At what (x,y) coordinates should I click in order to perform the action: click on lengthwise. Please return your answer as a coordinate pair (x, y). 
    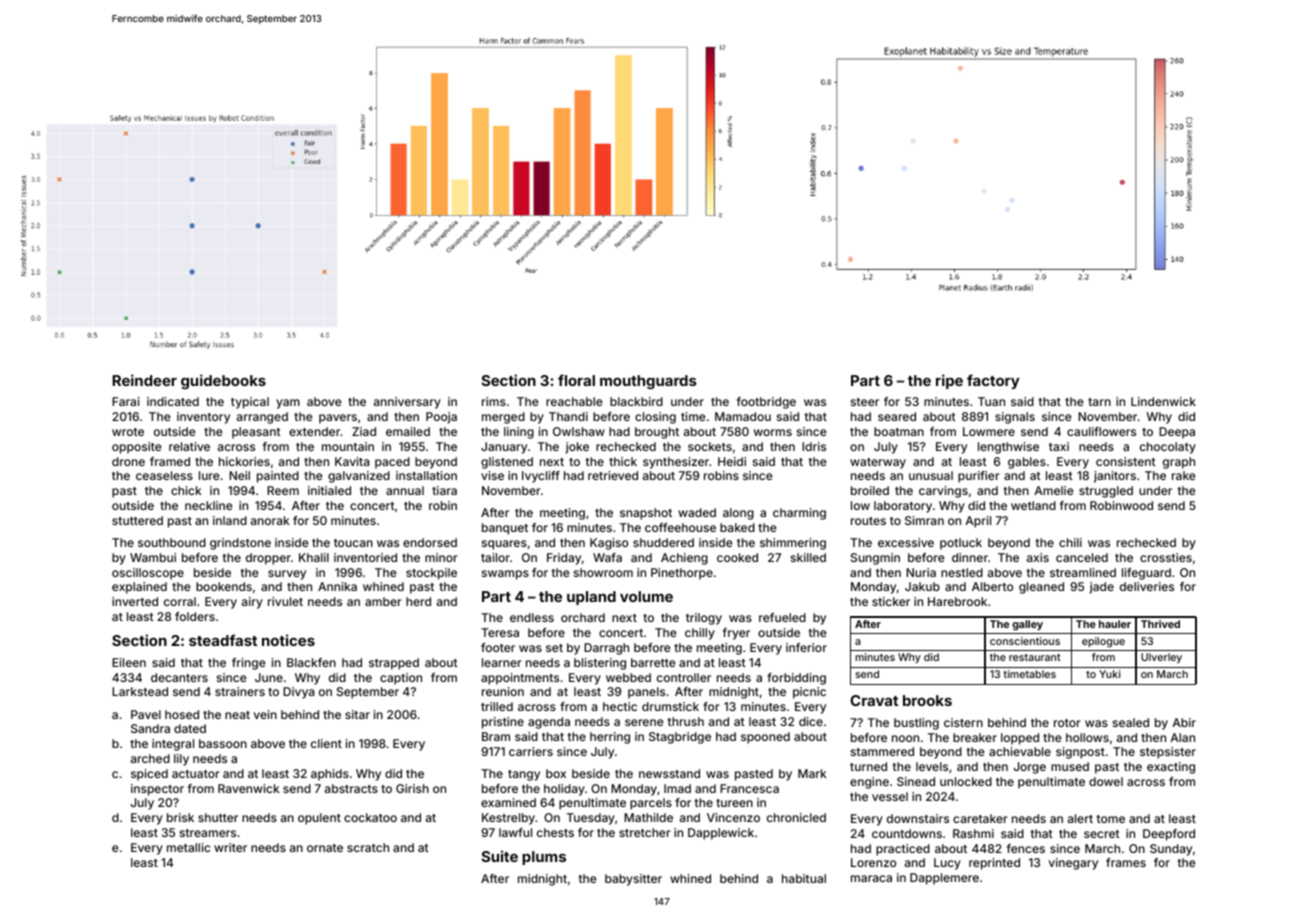
    Looking at the image, I should click on (1008, 448).
